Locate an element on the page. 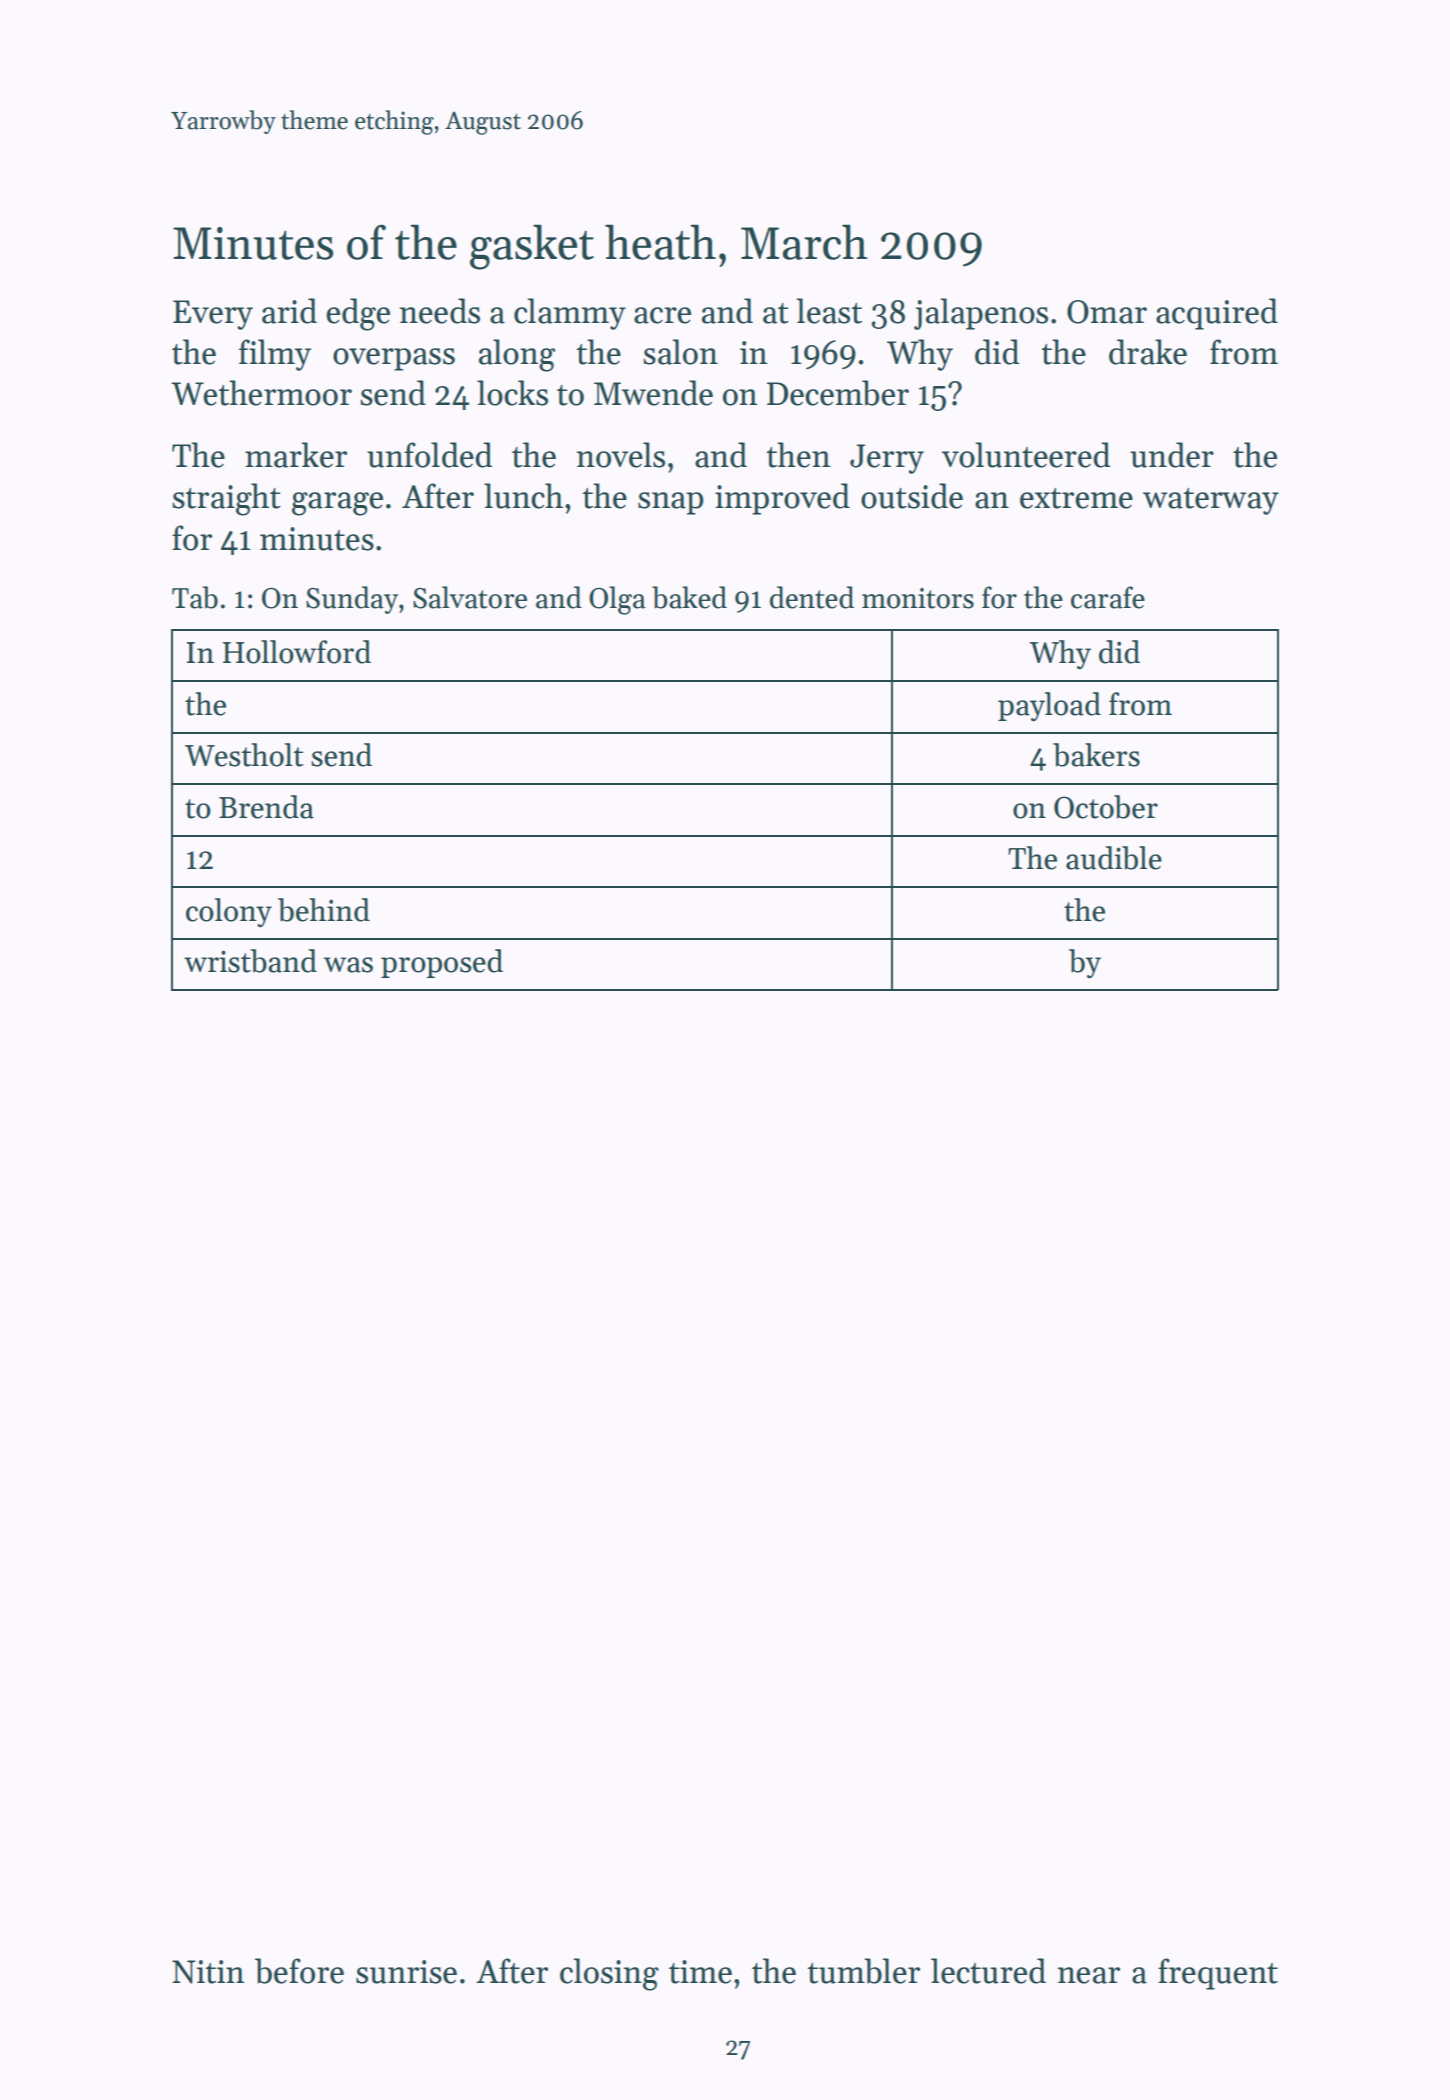  tumbler is located at coordinates (864, 1971).
